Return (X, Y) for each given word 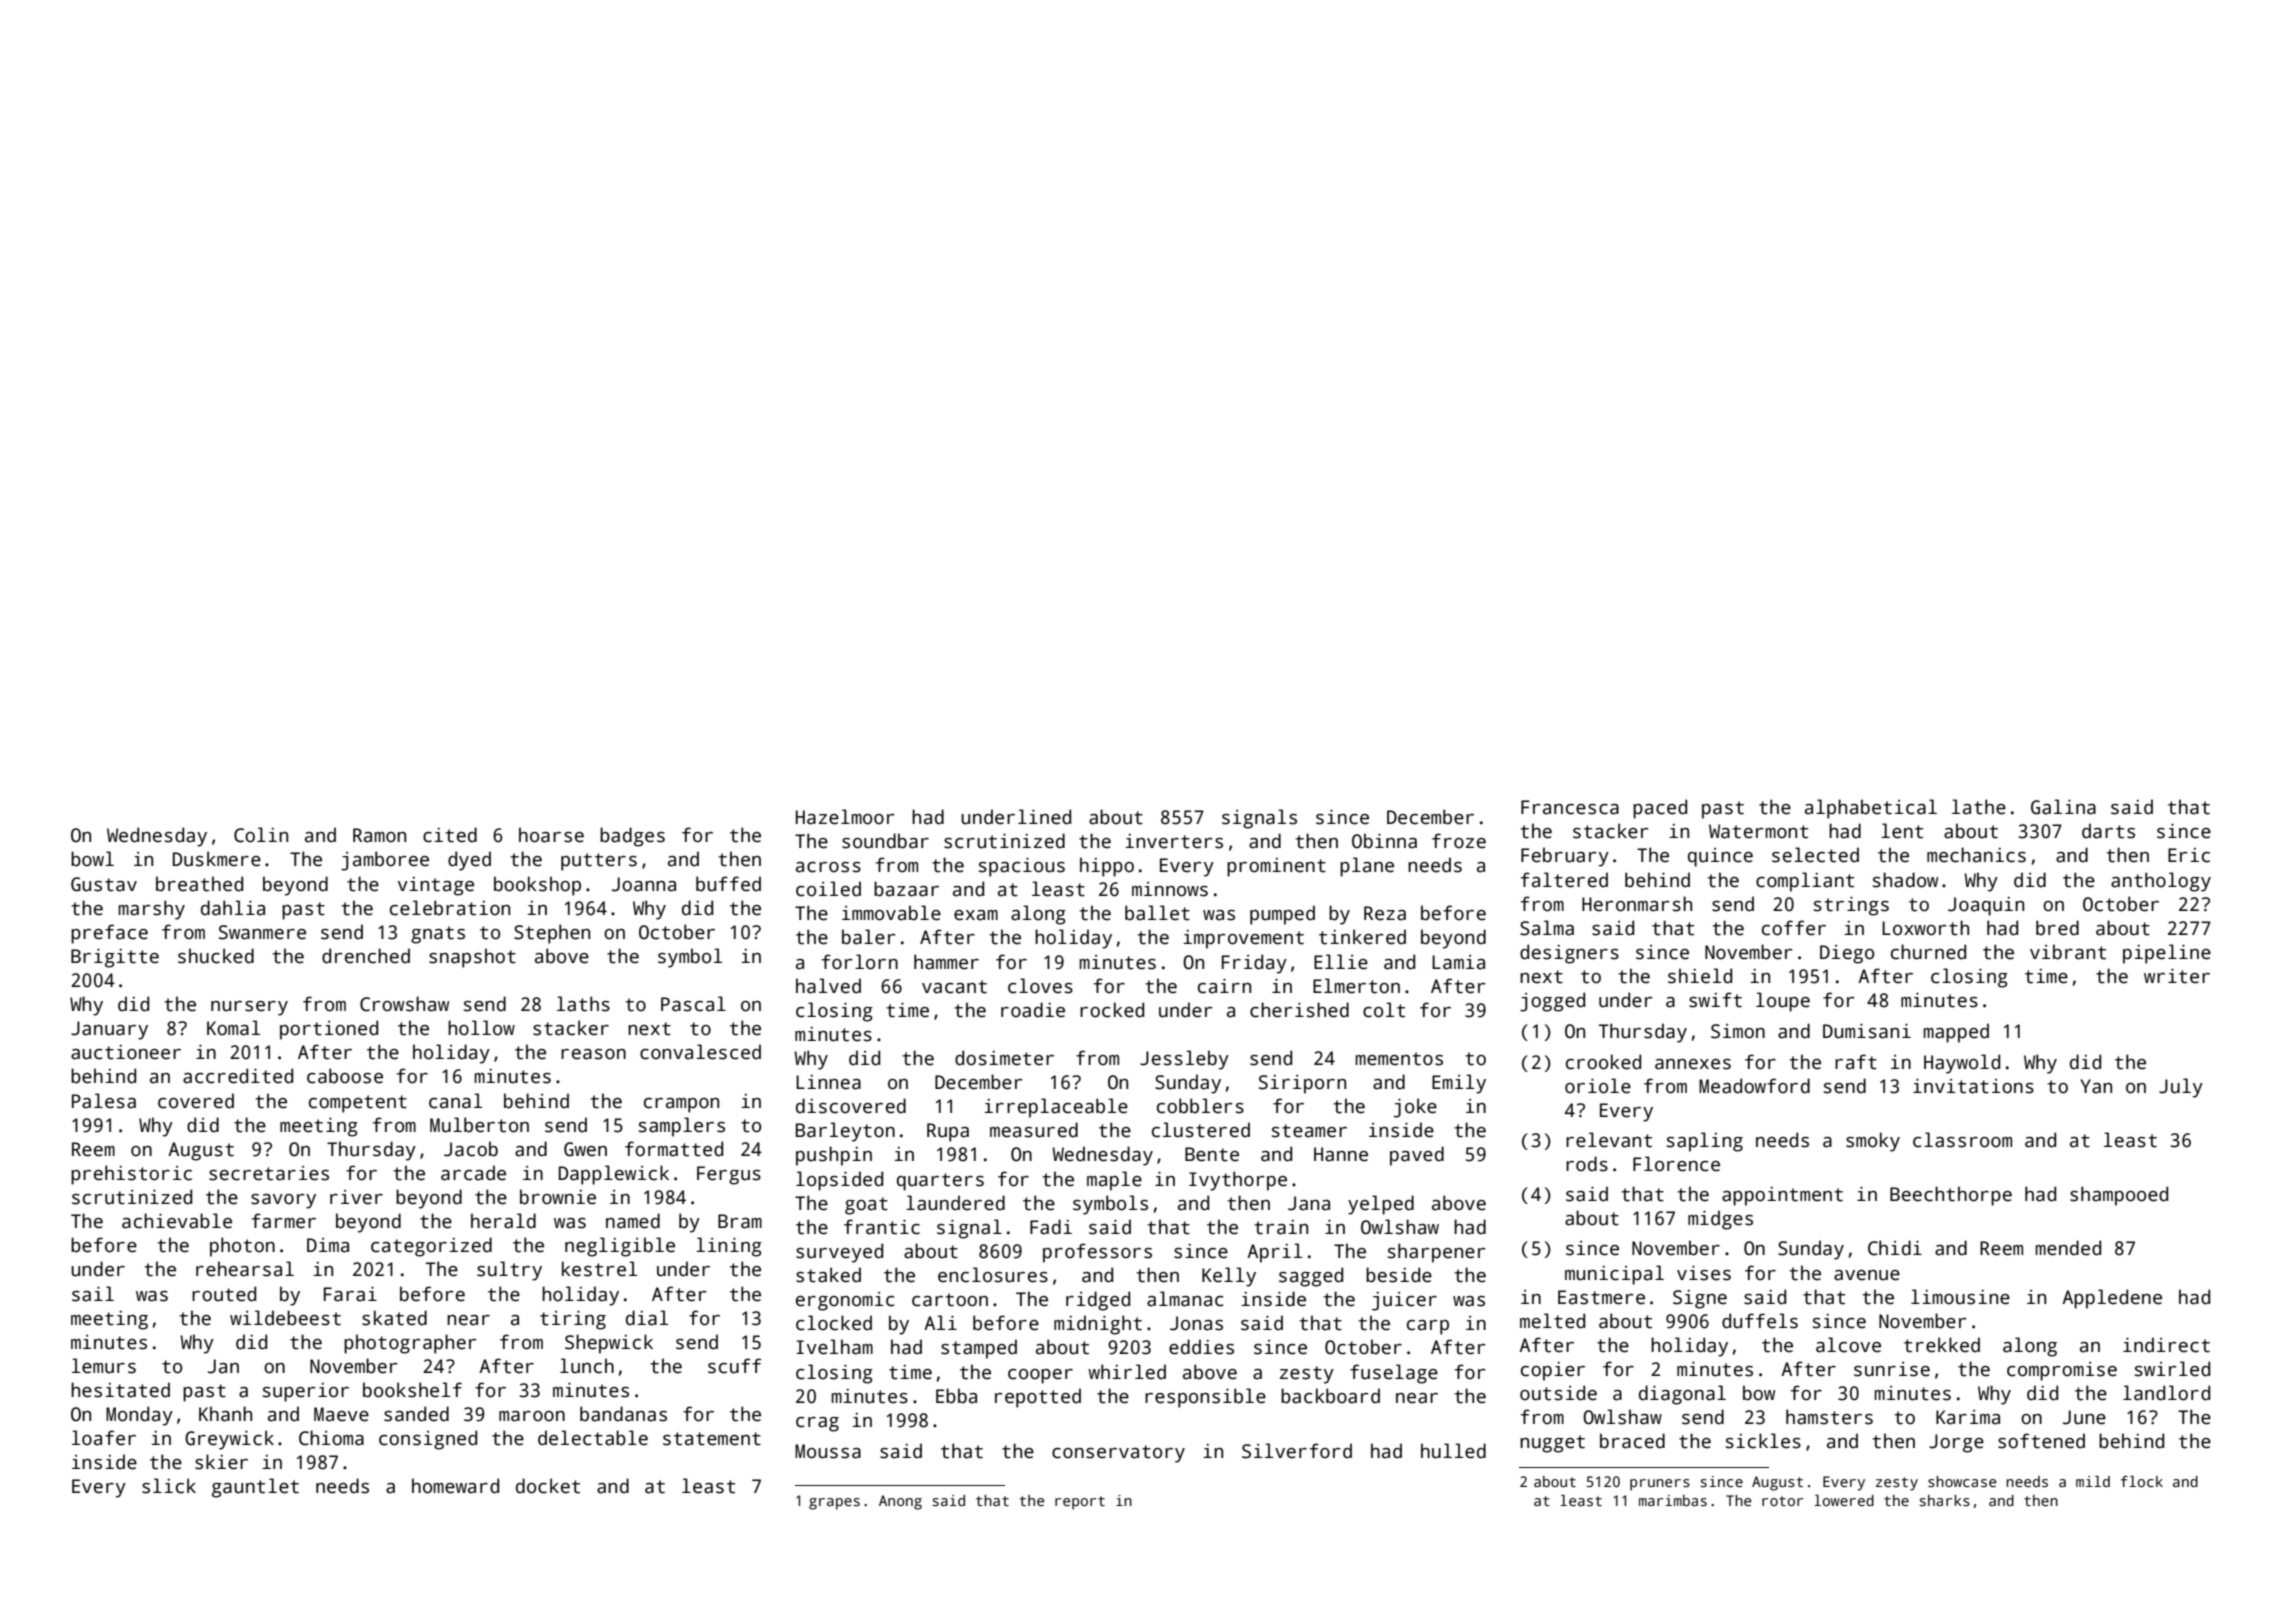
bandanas (623, 1414)
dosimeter (1004, 1058)
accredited (238, 1076)
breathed (199, 884)
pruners (1660, 1485)
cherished (1299, 1010)
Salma (1547, 928)
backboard (1330, 1396)
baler (869, 937)
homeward (455, 1486)
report (1080, 1503)
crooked (1603, 1062)
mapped (1956, 1033)
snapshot (472, 958)
